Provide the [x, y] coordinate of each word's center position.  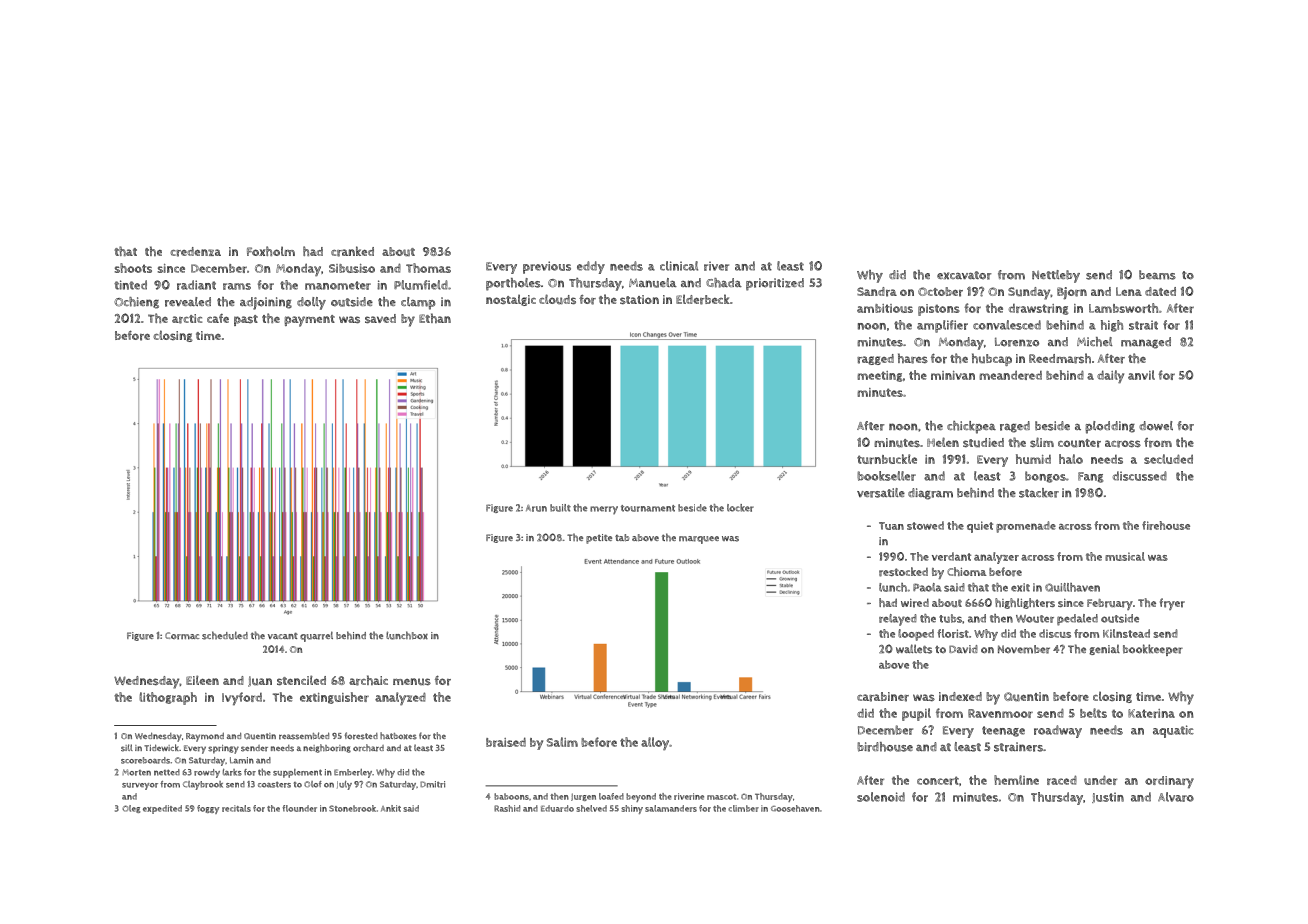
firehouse [1166, 525]
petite [599, 539]
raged [1015, 427]
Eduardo [557, 808]
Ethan [435, 318]
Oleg [131, 809]
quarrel [316, 636]
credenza [195, 252]
